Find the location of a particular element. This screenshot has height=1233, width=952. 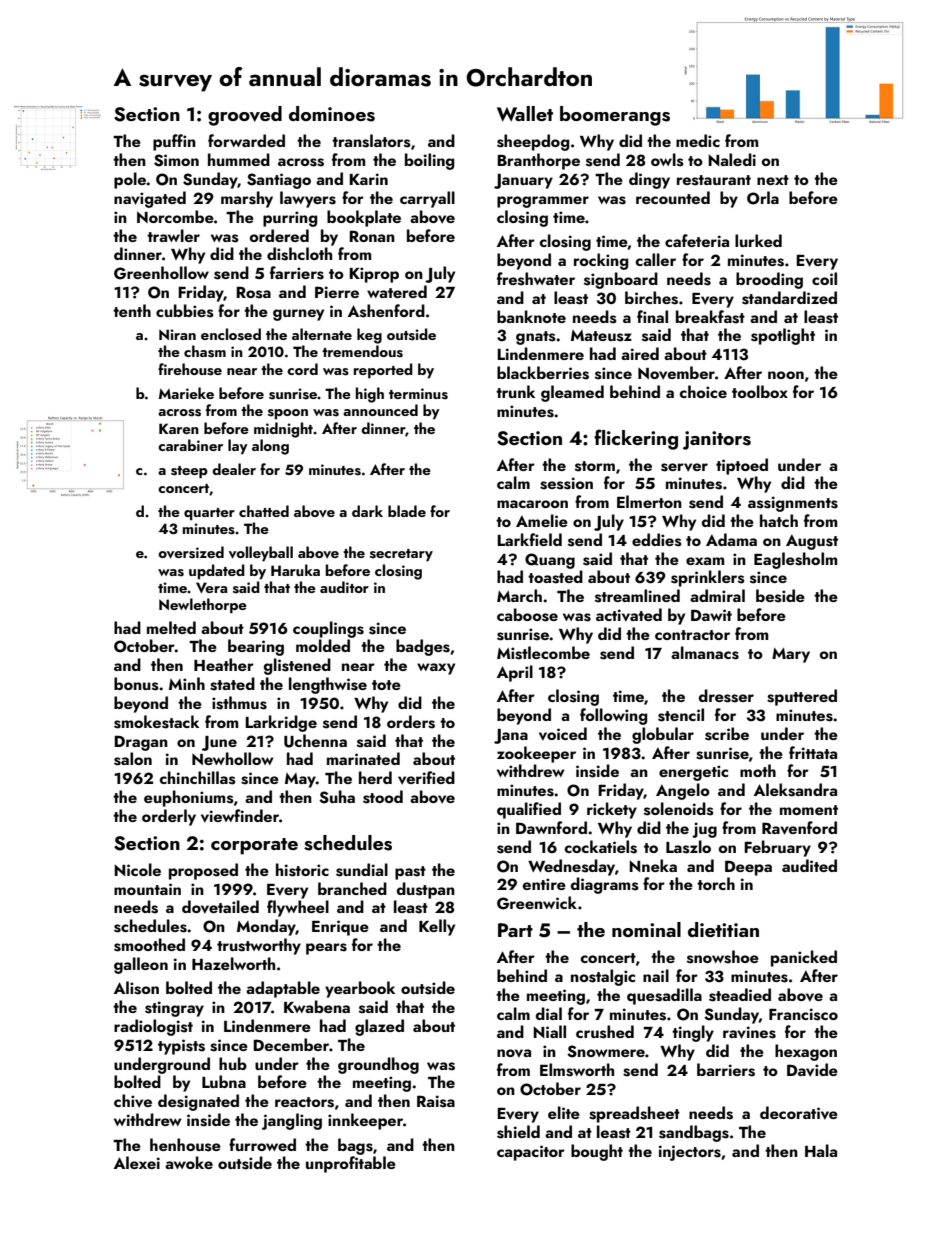

Alexei is located at coordinates (137, 1162).
